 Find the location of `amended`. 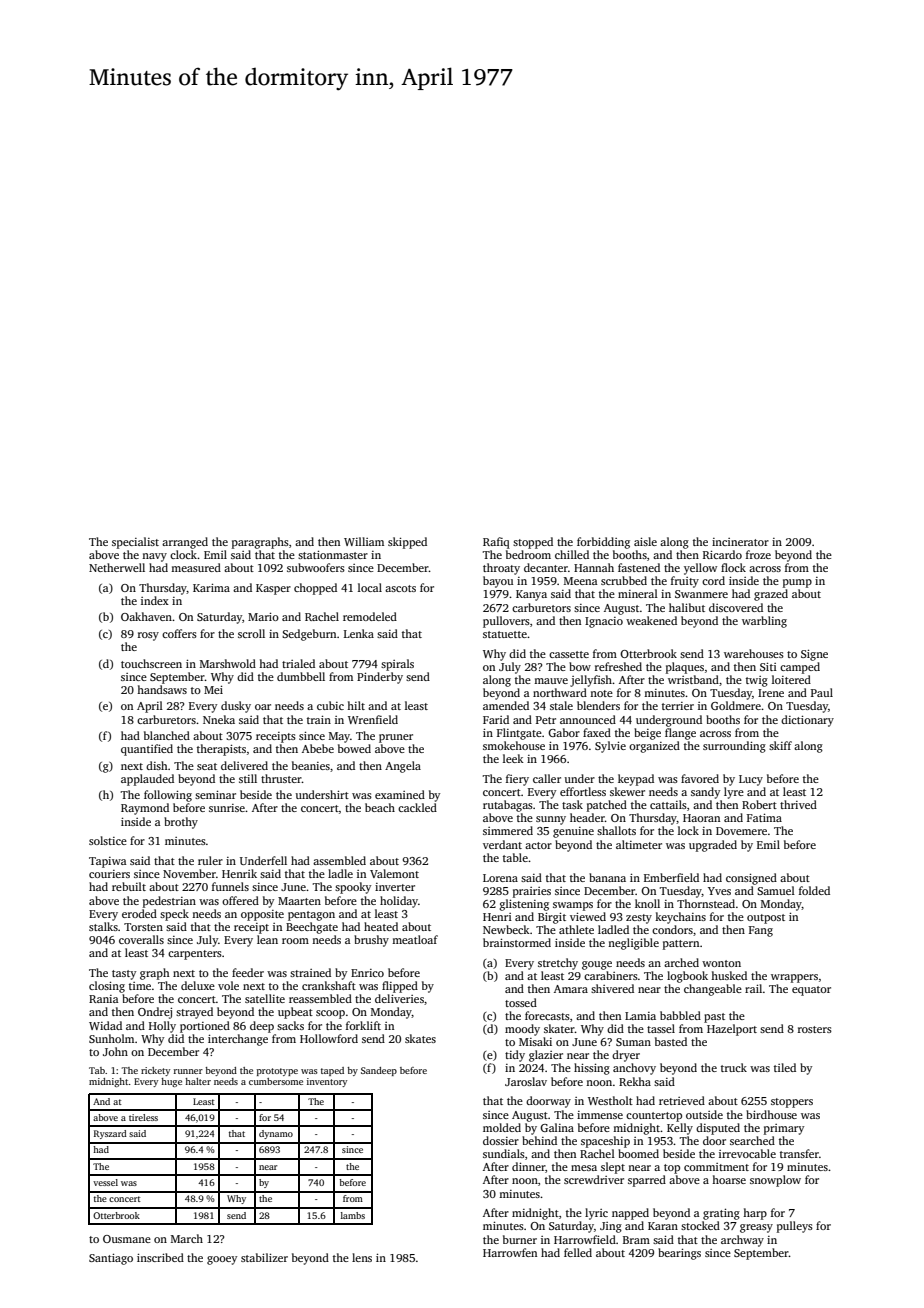

amended is located at coordinates (506, 705).
